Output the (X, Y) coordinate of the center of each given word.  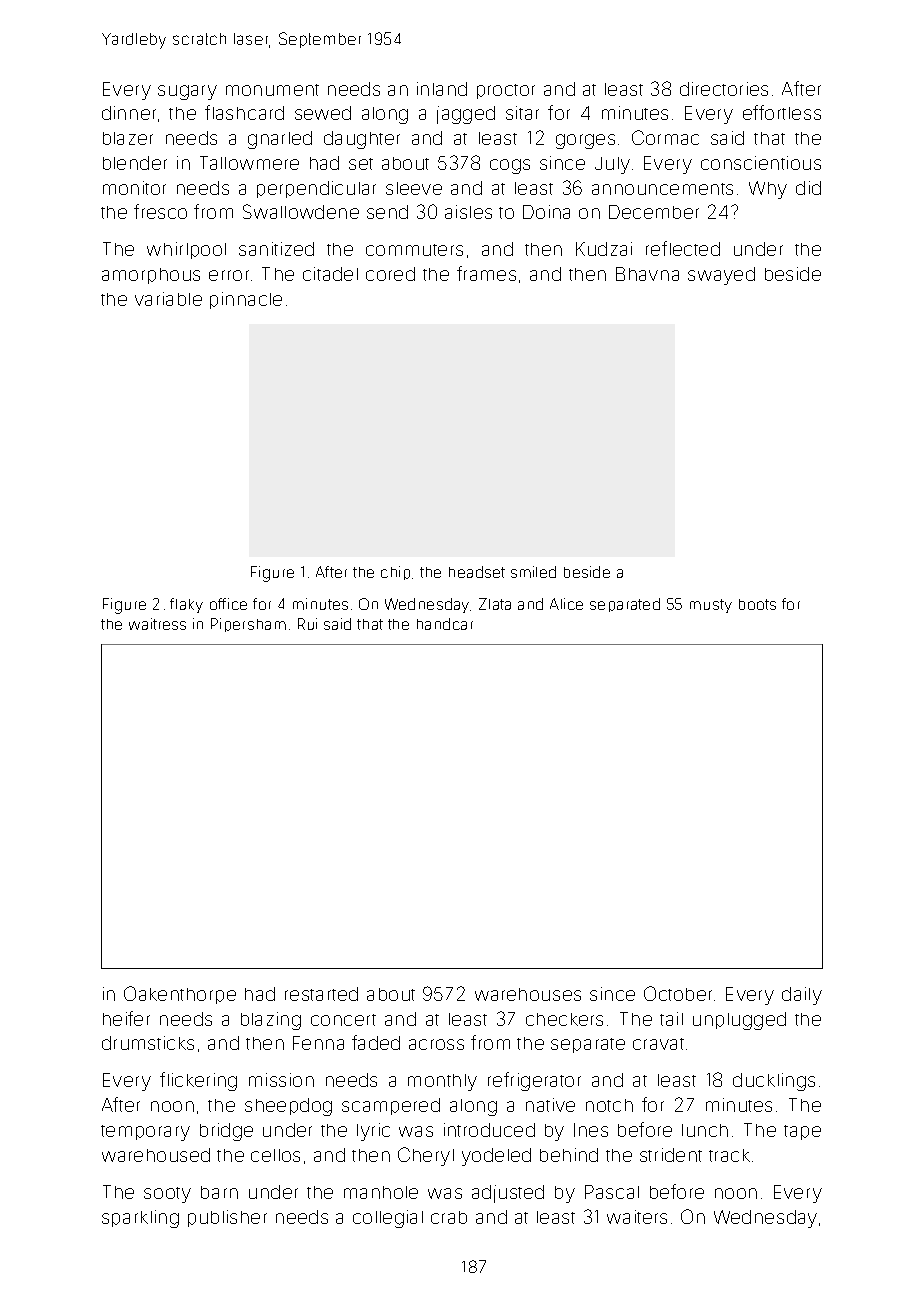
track (729, 1155)
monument (272, 90)
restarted (321, 994)
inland (442, 89)
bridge (226, 1132)
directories (724, 89)
